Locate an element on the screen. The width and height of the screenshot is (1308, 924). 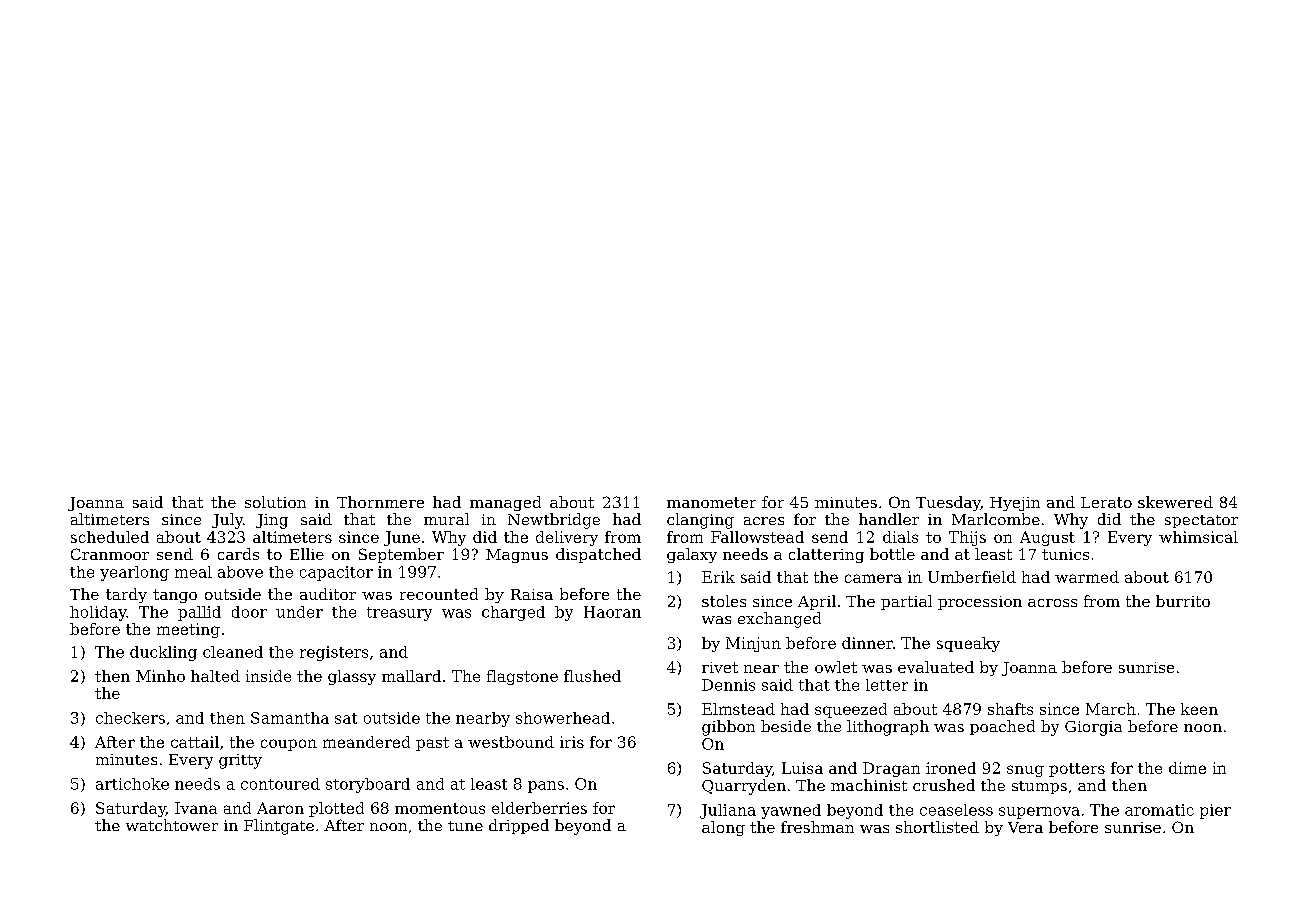
solution is located at coordinates (275, 502).
